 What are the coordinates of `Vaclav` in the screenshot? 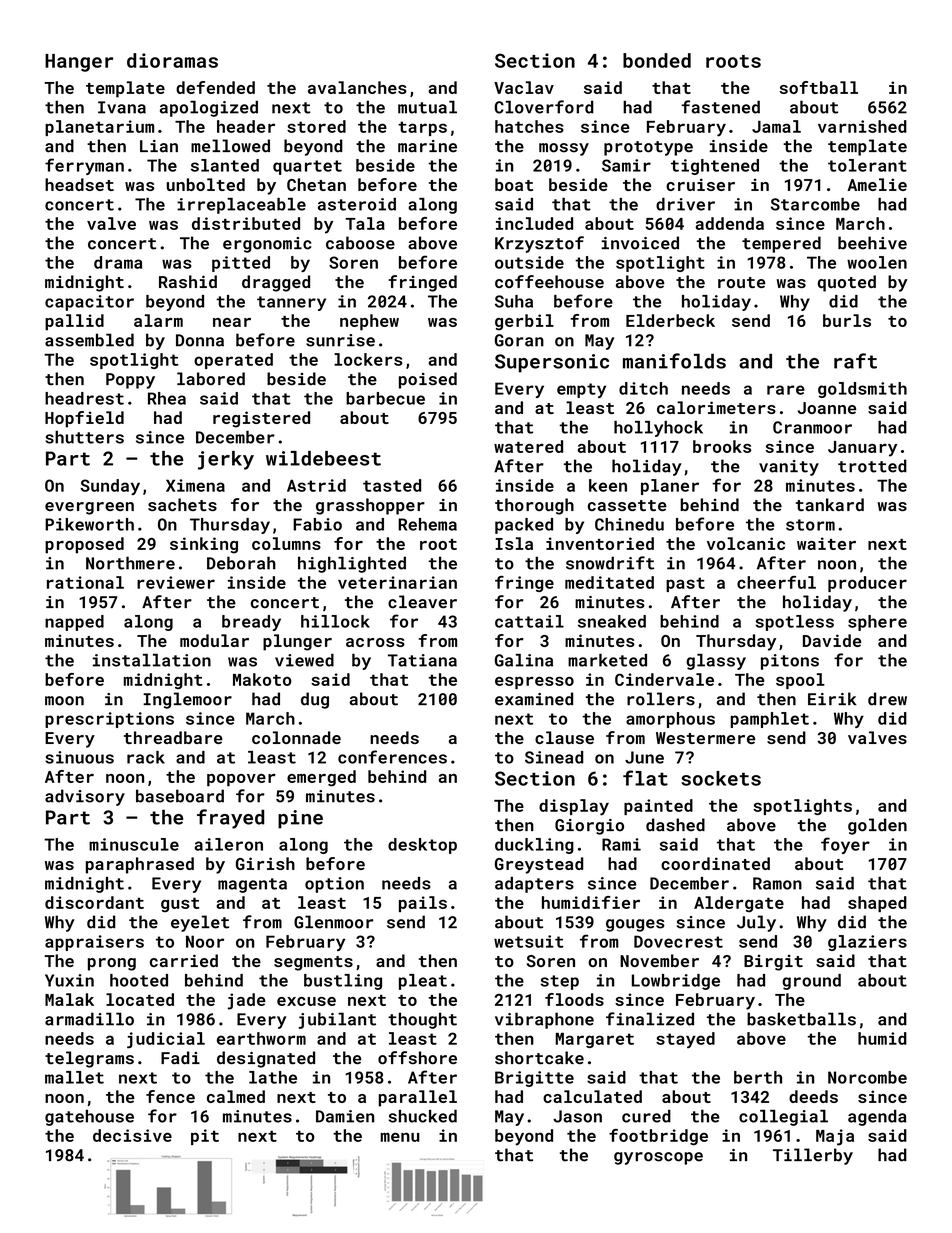 It's located at (524, 87).
